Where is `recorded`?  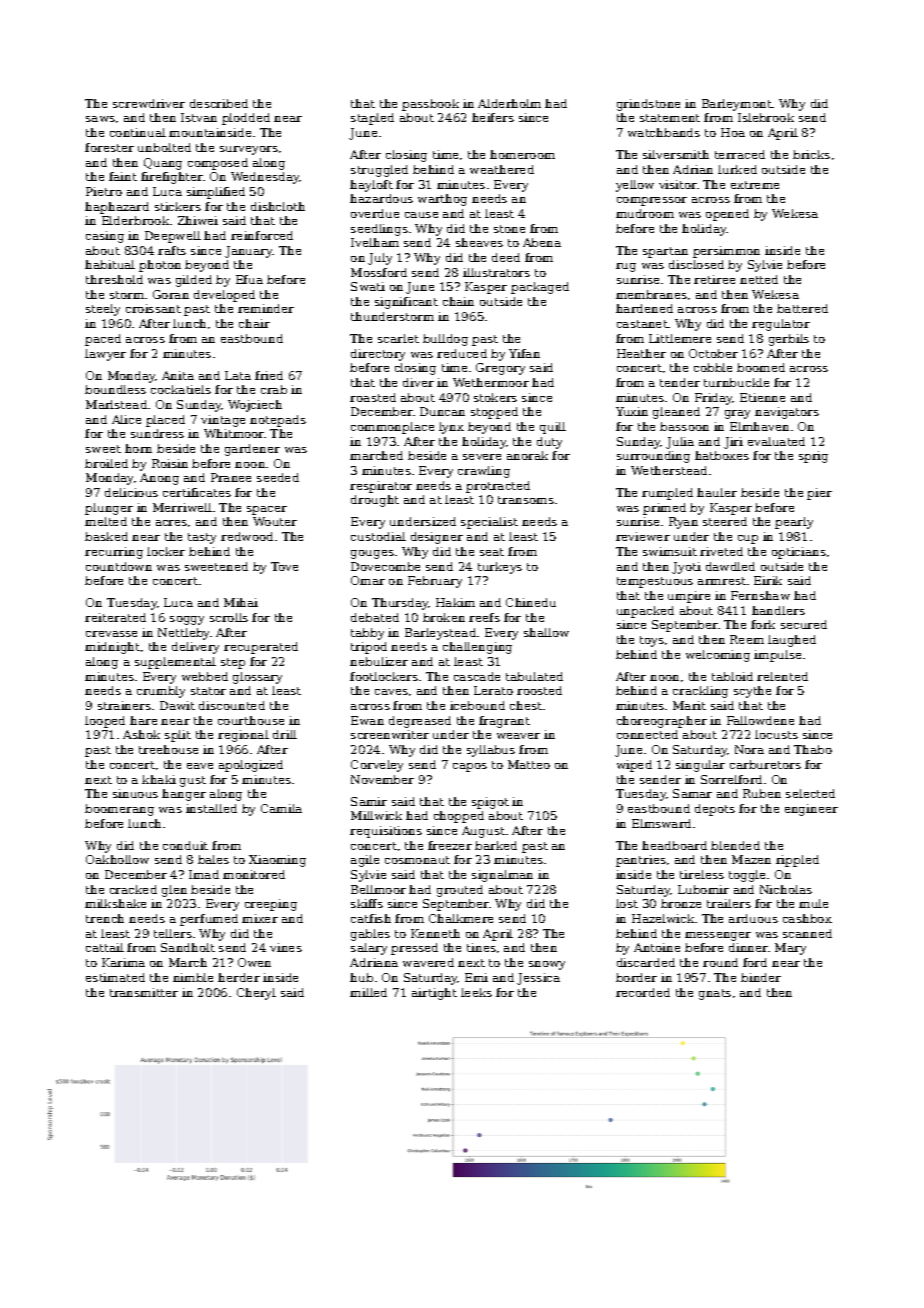 recorded is located at coordinates (643, 992).
